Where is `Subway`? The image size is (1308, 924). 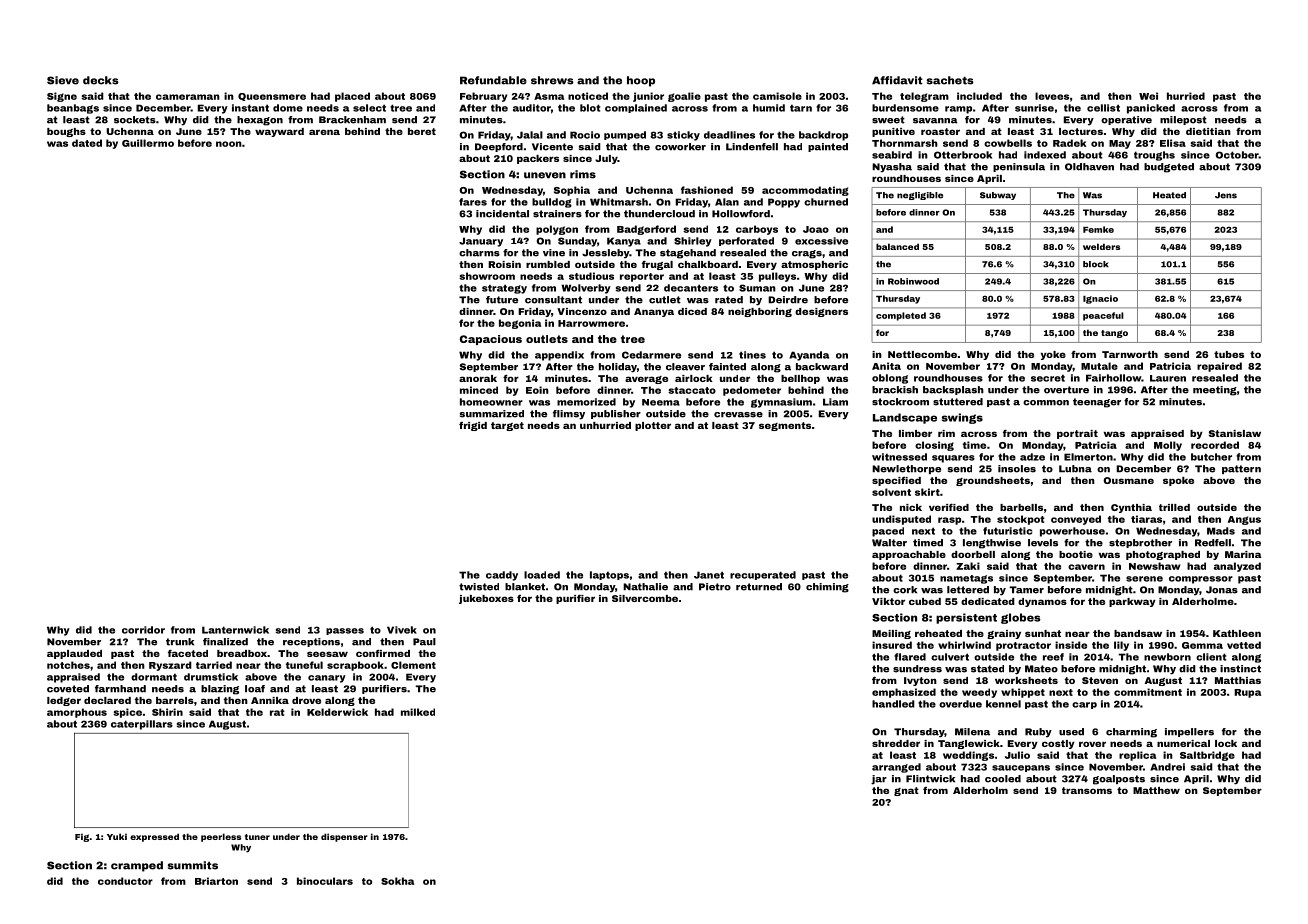 Subway is located at coordinates (998, 196).
